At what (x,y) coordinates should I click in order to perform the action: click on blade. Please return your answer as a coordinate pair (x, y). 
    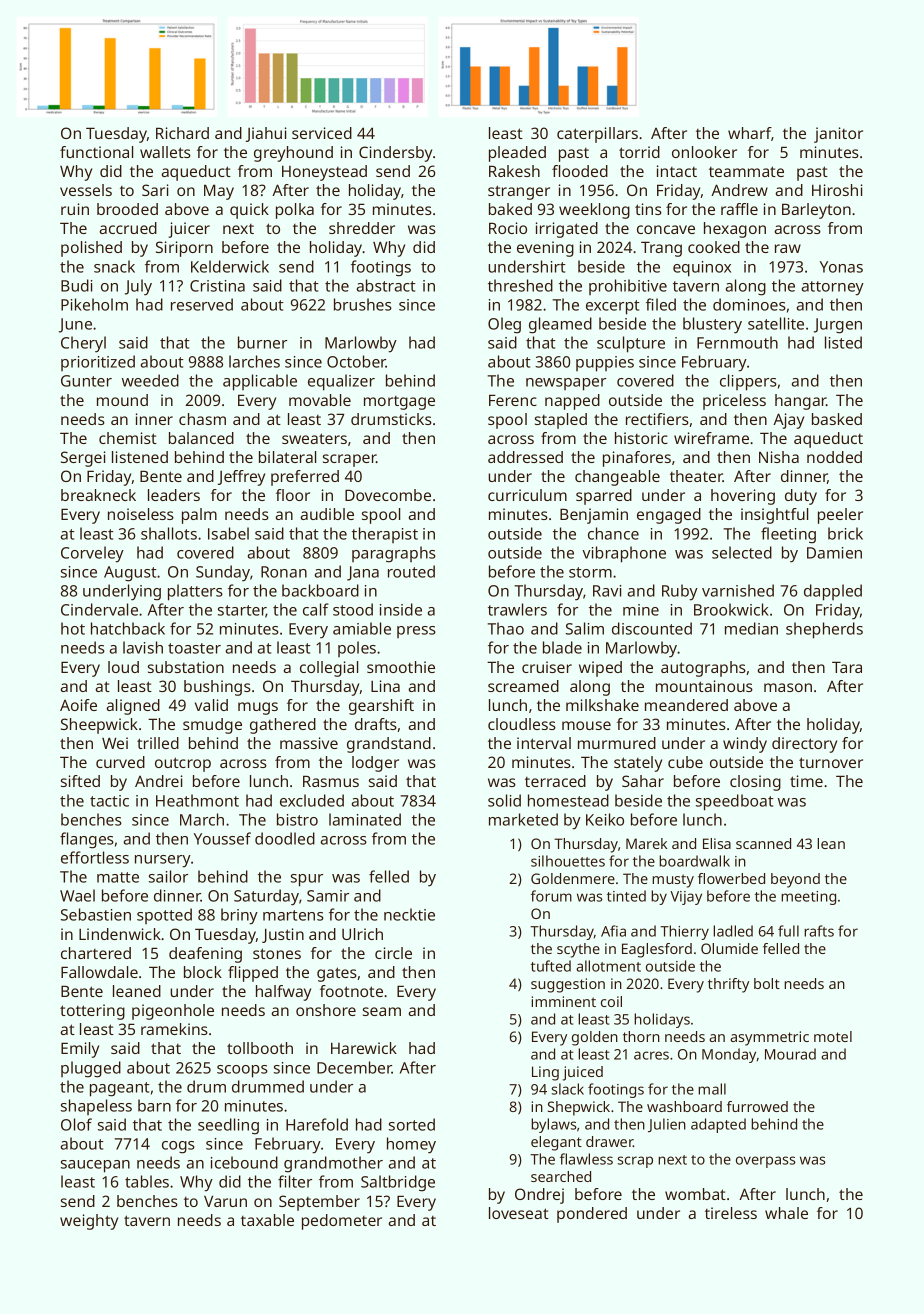
    Looking at the image, I should click on (562, 647).
